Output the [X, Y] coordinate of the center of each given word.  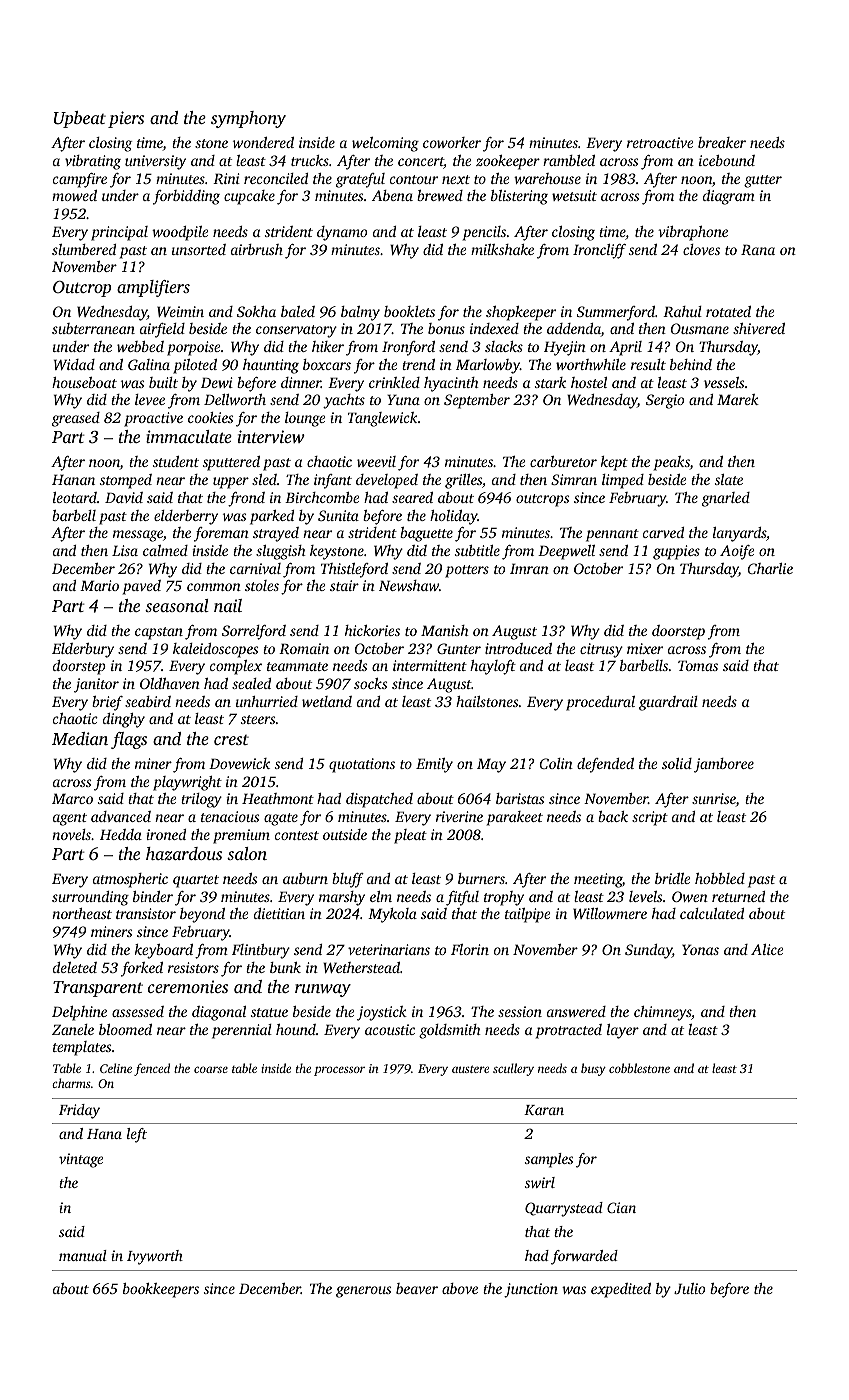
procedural [600, 703]
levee [150, 399]
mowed [74, 195]
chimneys [662, 1013]
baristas [520, 798]
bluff [348, 880]
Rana [758, 249]
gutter [763, 181]
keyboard [164, 951]
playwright [187, 783]
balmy [360, 313]
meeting [598, 880]
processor [339, 1071]
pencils [484, 233]
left [137, 1135]
